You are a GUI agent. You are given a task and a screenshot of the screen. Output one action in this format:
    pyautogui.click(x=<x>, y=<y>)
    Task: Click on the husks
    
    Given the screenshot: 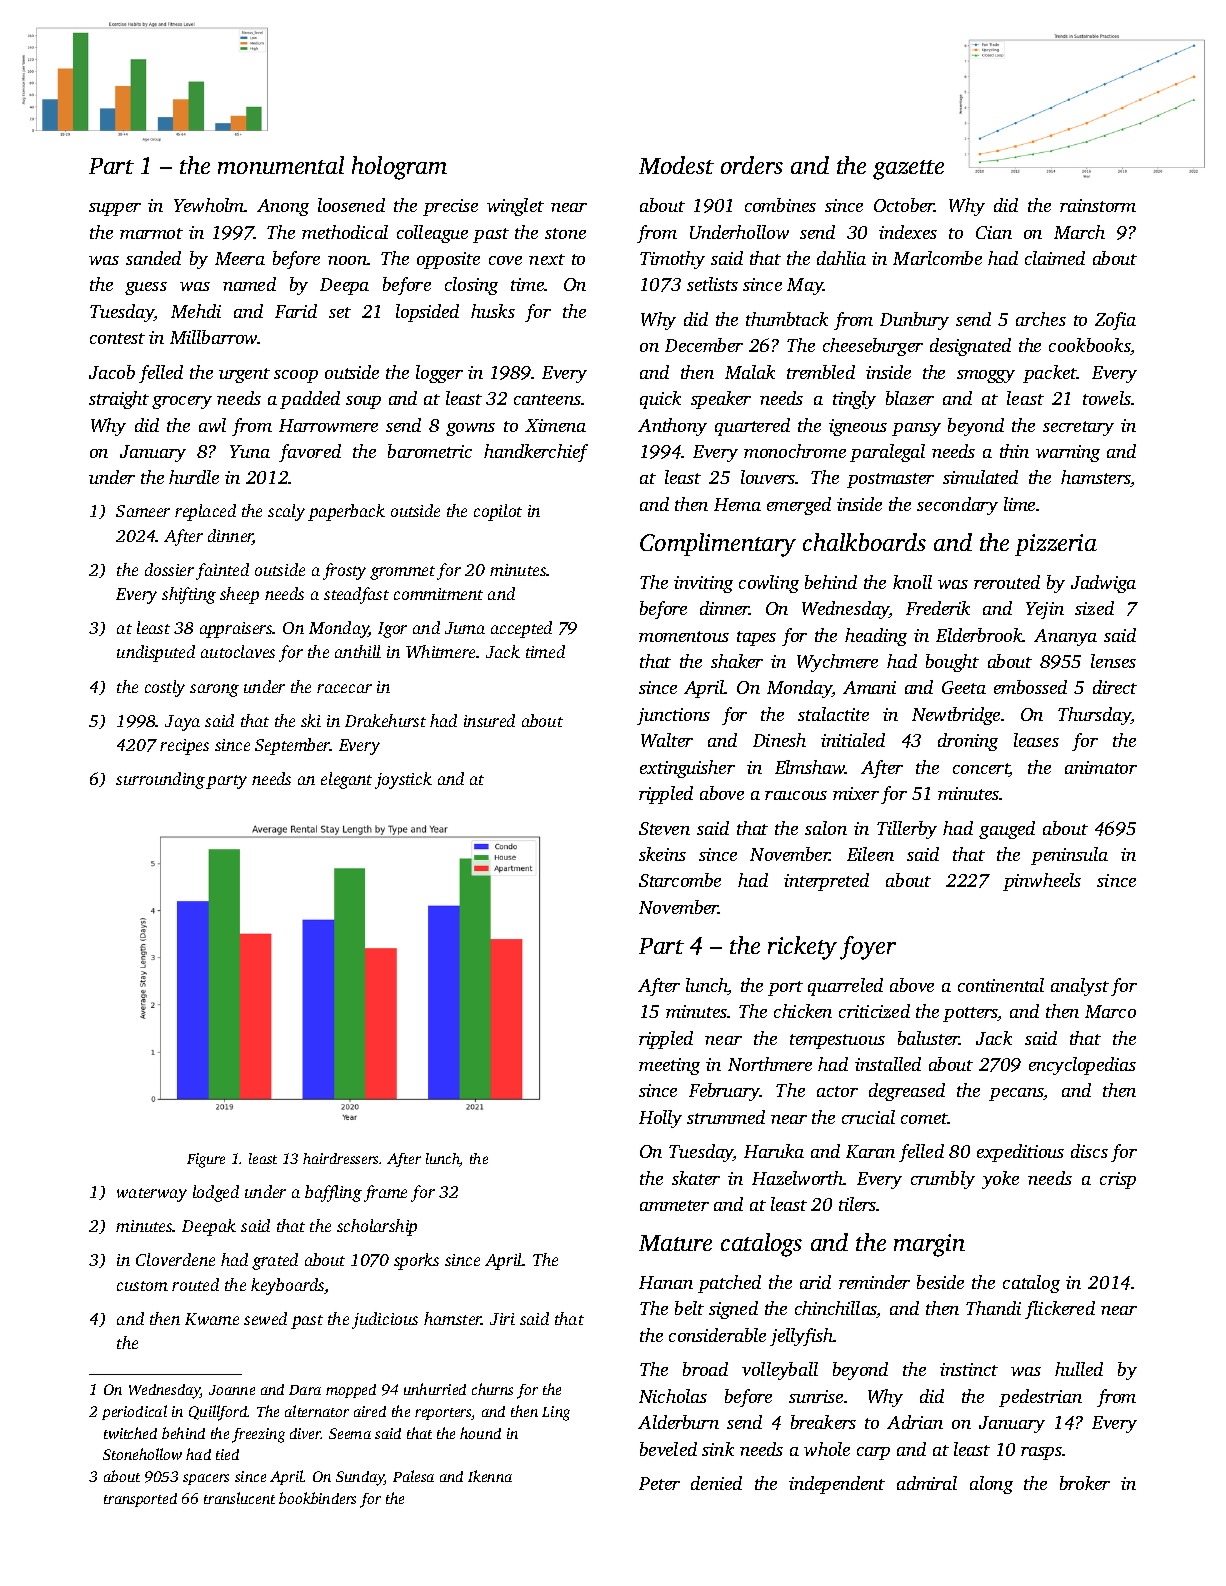 What is the action you would take?
    pyautogui.click(x=493, y=311)
